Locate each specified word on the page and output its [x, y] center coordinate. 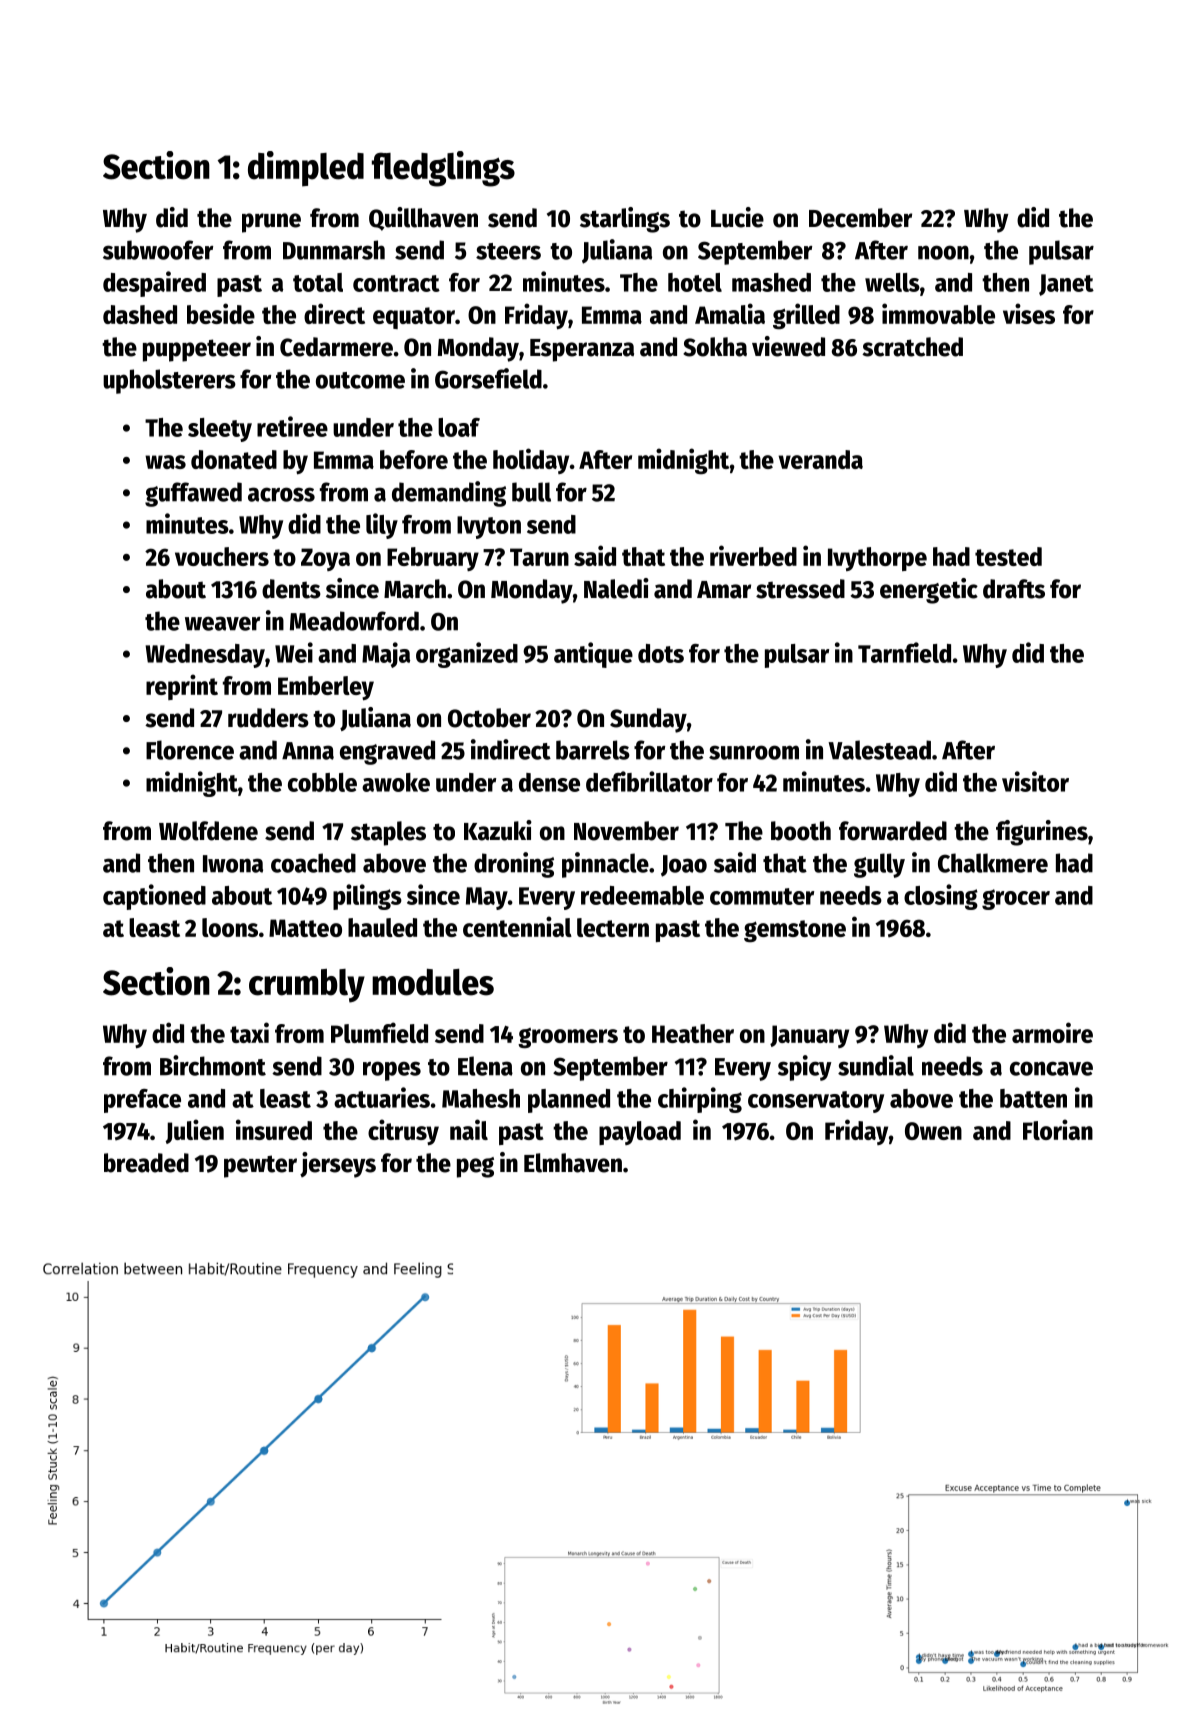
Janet [1066, 285]
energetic [929, 591]
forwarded [893, 831]
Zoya [325, 559]
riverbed [753, 555]
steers [508, 251]
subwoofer [158, 250]
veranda [820, 459]
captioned [154, 897]
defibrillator [649, 781]
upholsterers [169, 381]
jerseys [338, 1165]
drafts [1014, 589]
